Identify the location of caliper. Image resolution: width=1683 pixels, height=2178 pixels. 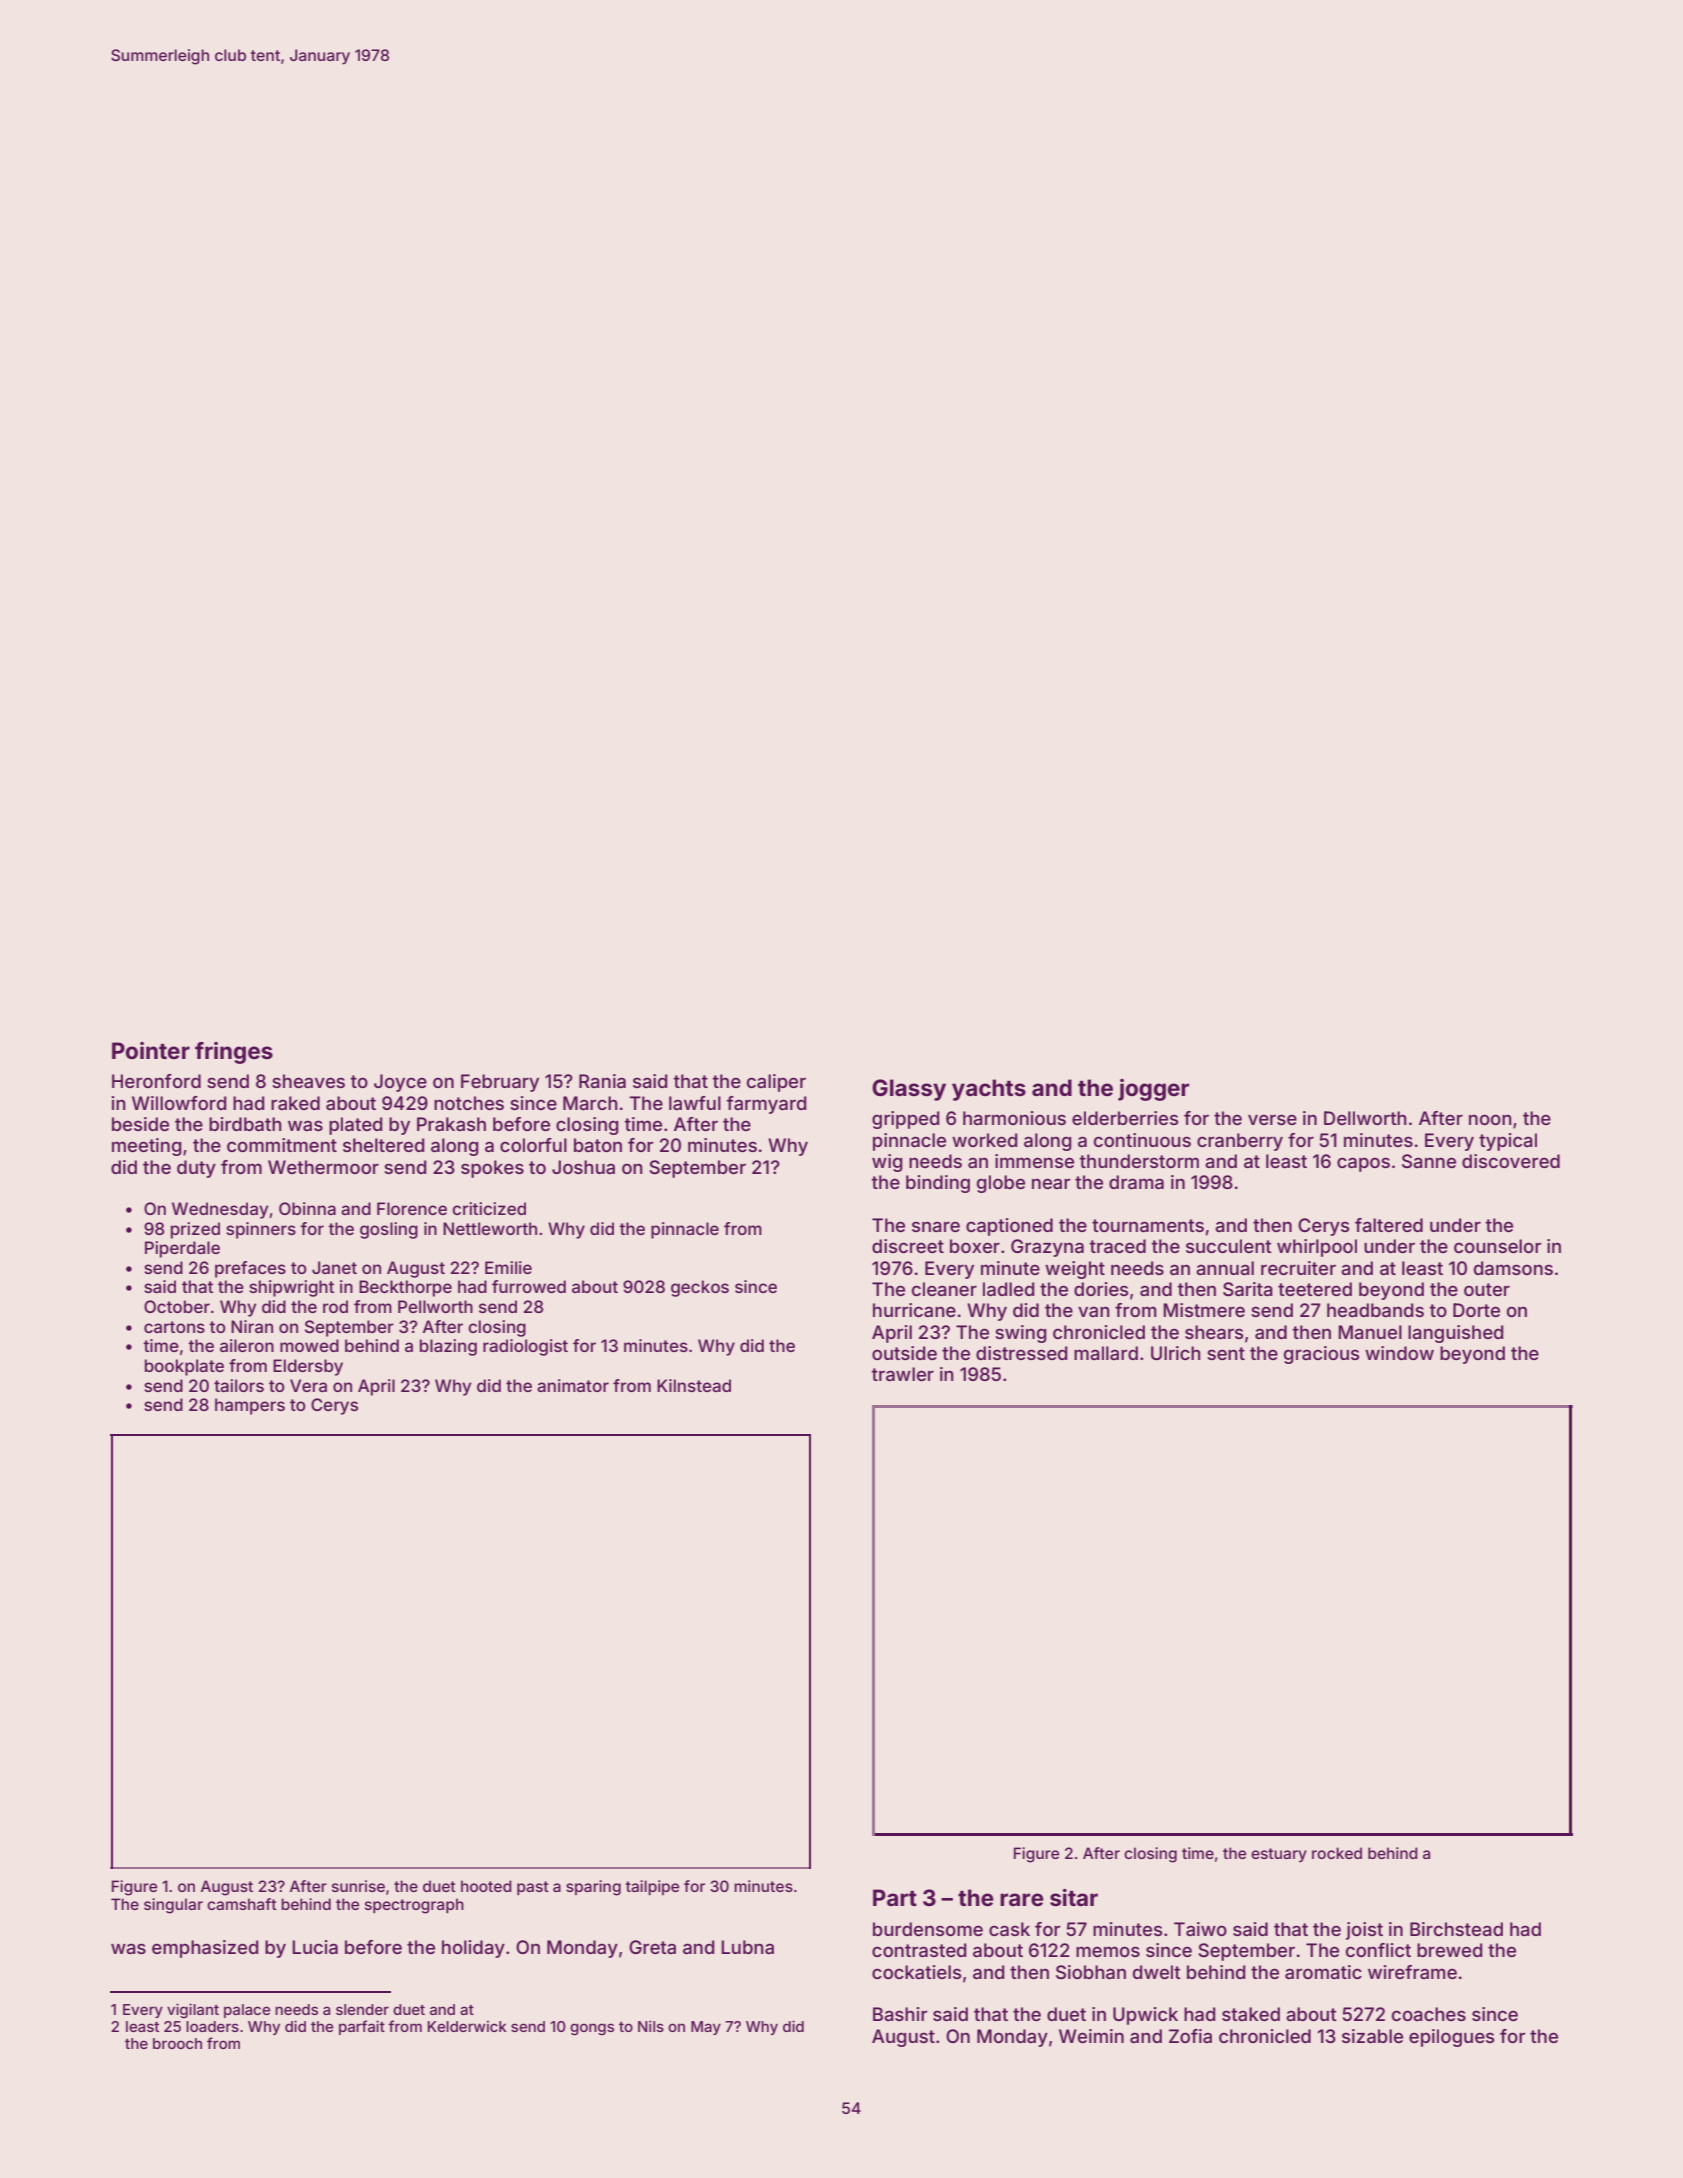
(776, 1083).
